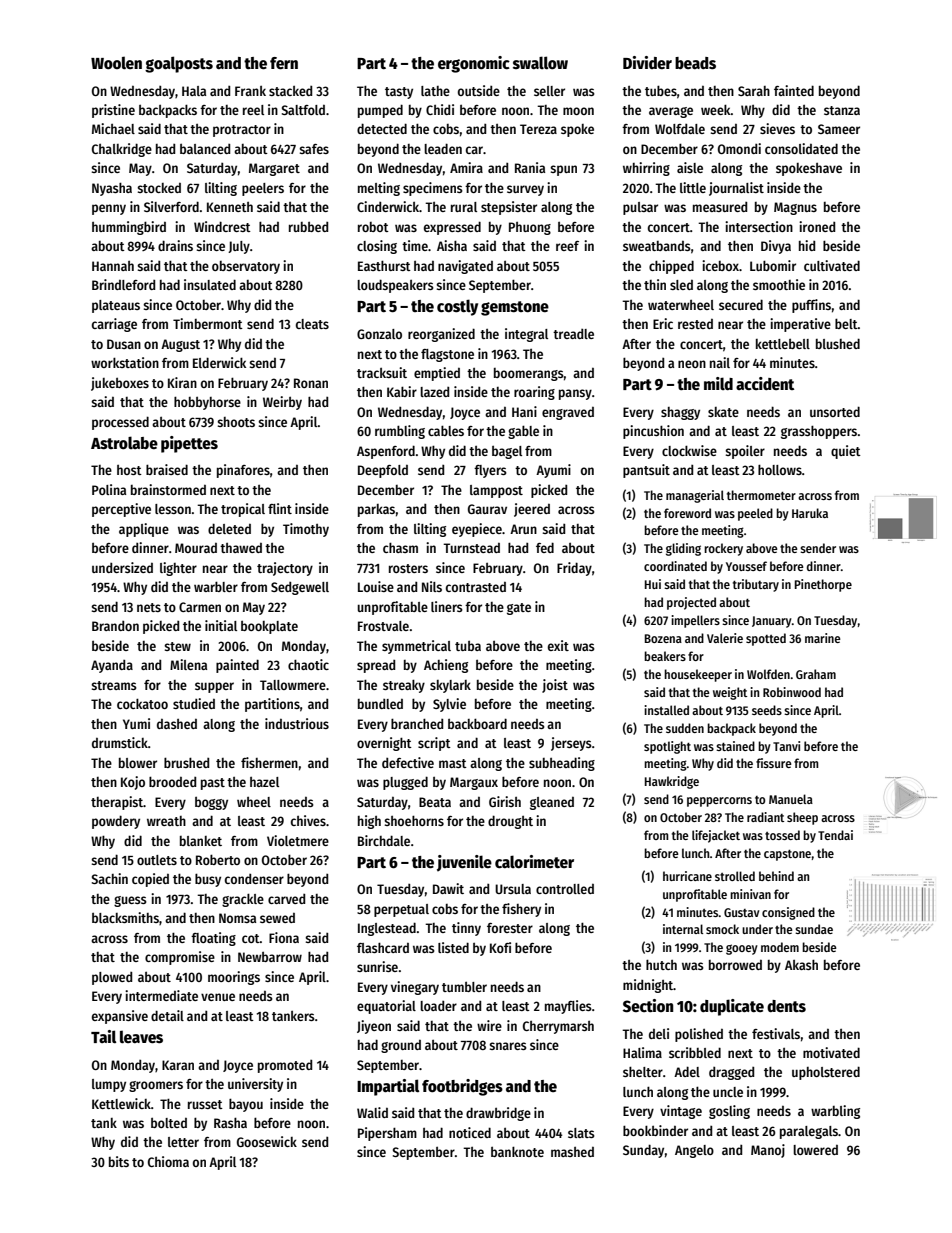  What do you see at coordinates (517, 1151) in the image?
I see `banknote` at bounding box center [517, 1151].
